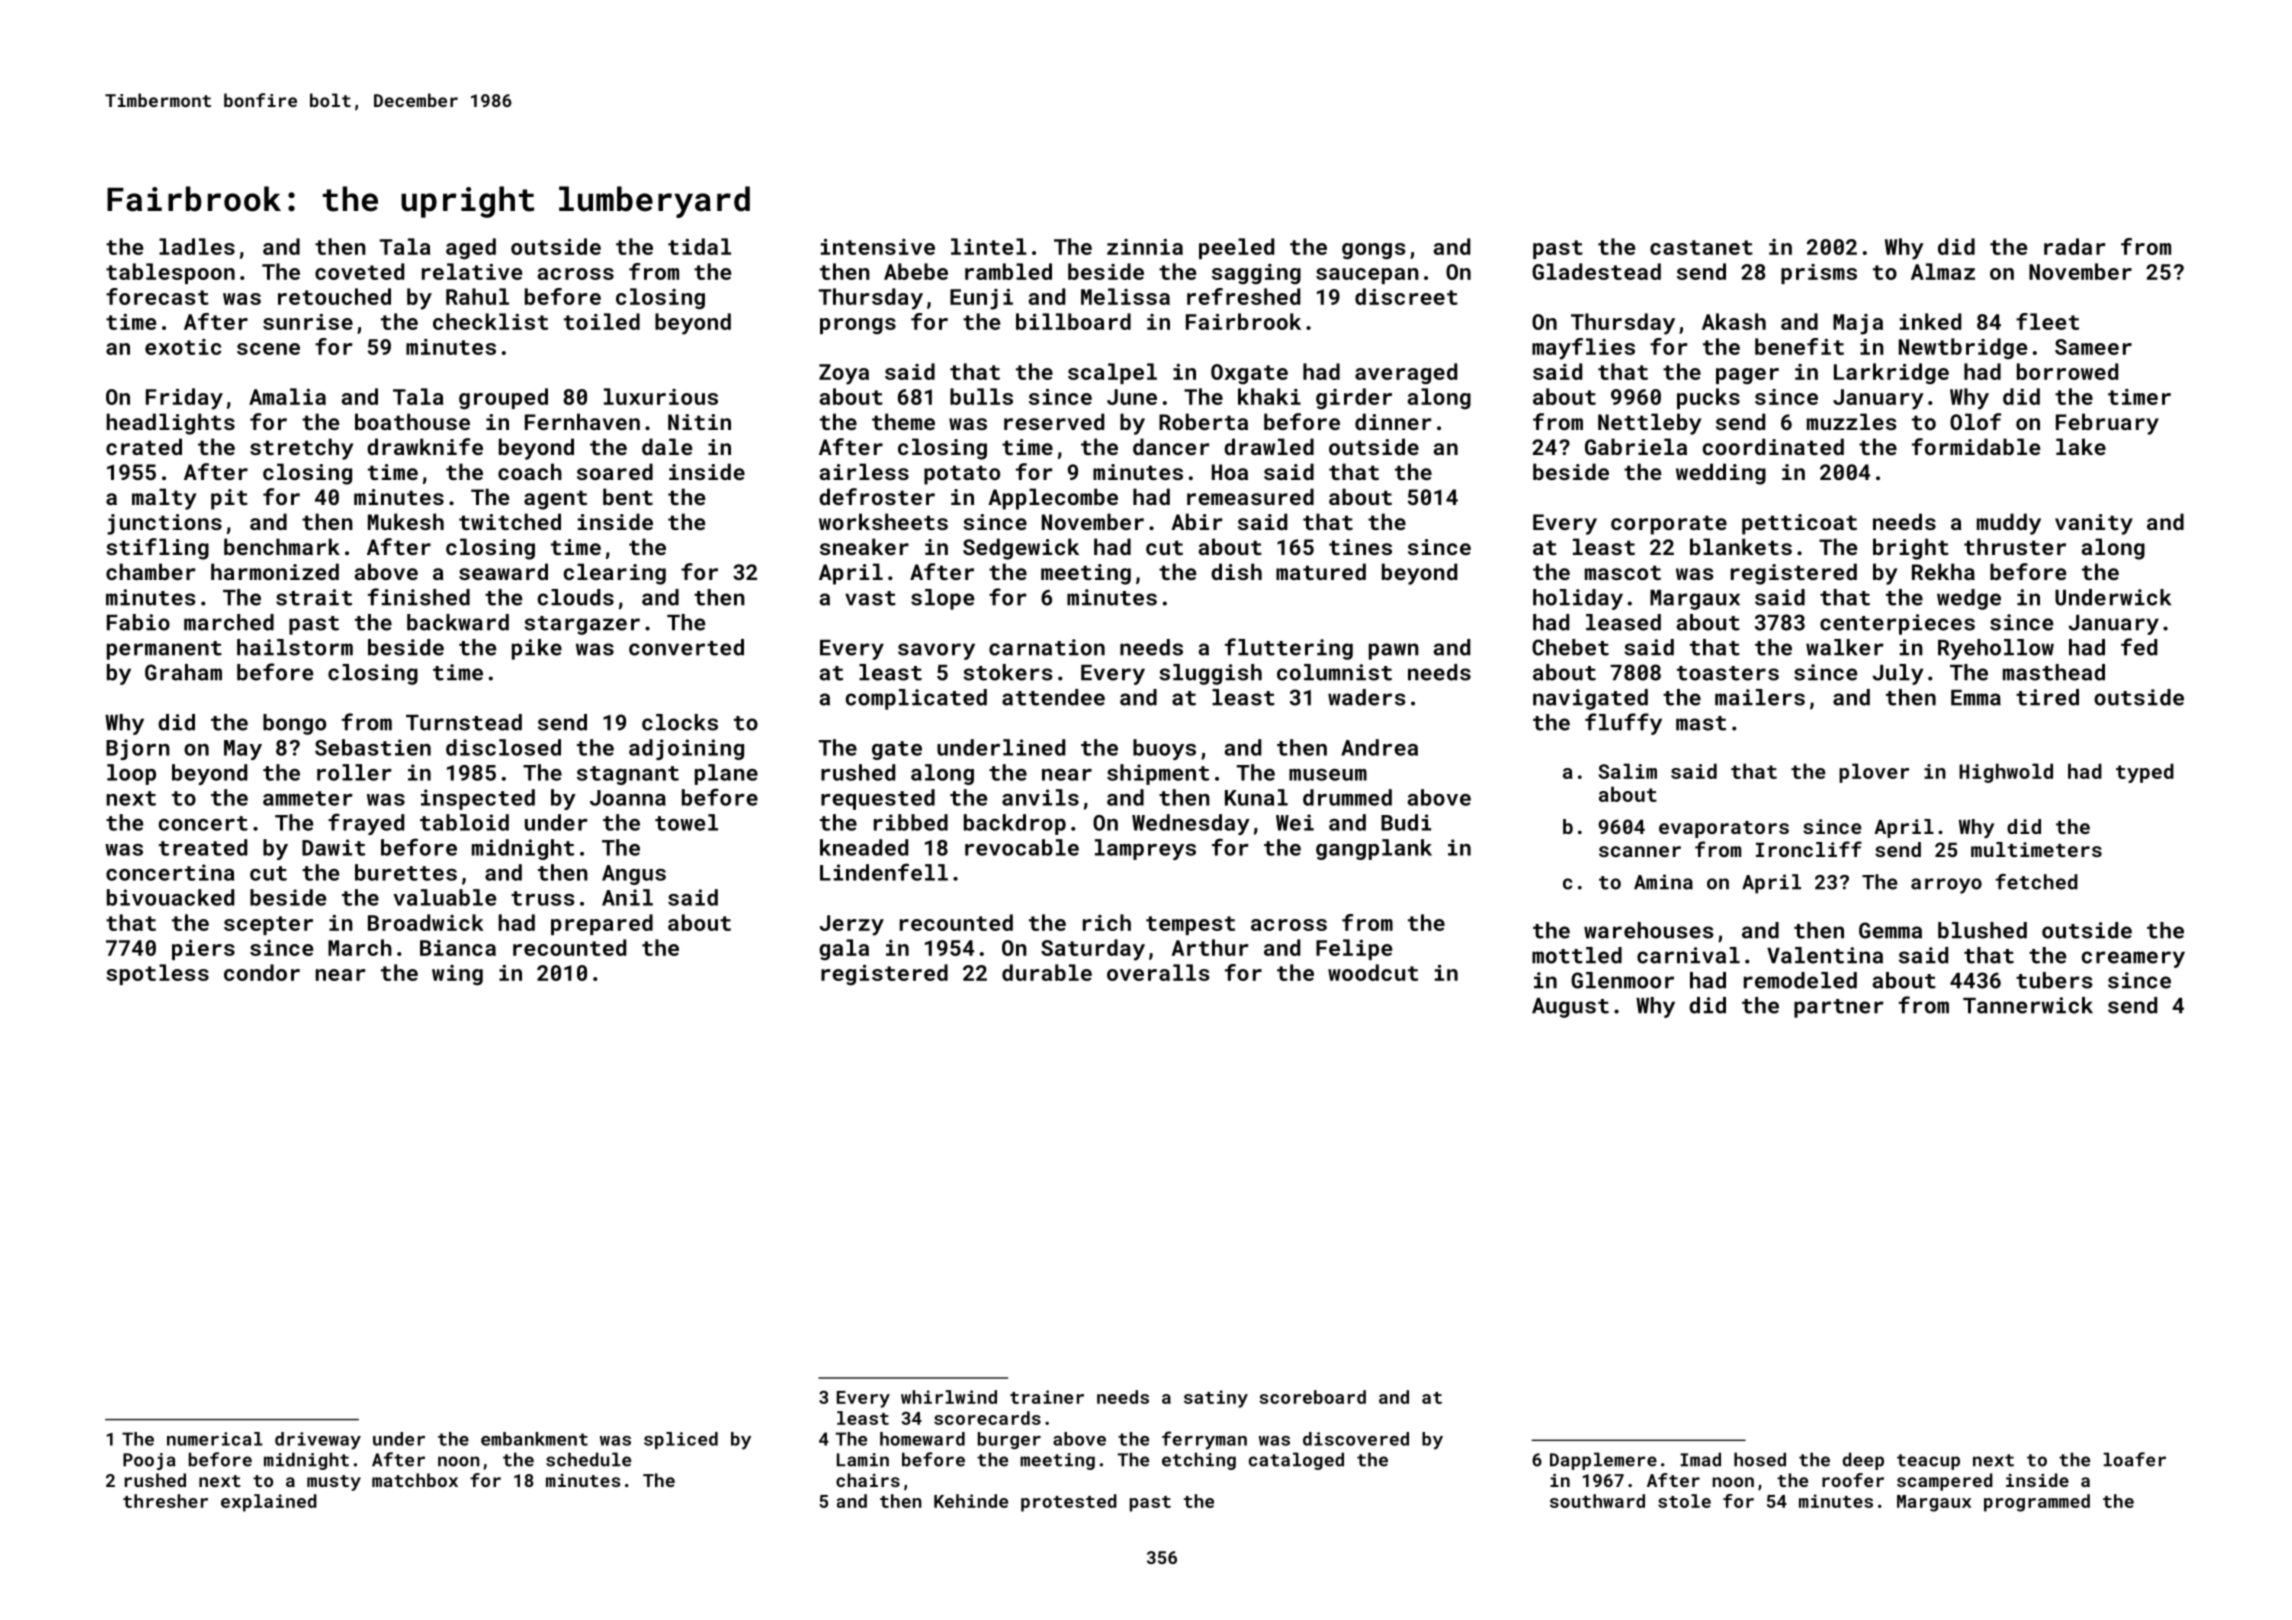 The width and height of the screenshot is (2292, 1620). I want to click on intensive, so click(878, 247).
